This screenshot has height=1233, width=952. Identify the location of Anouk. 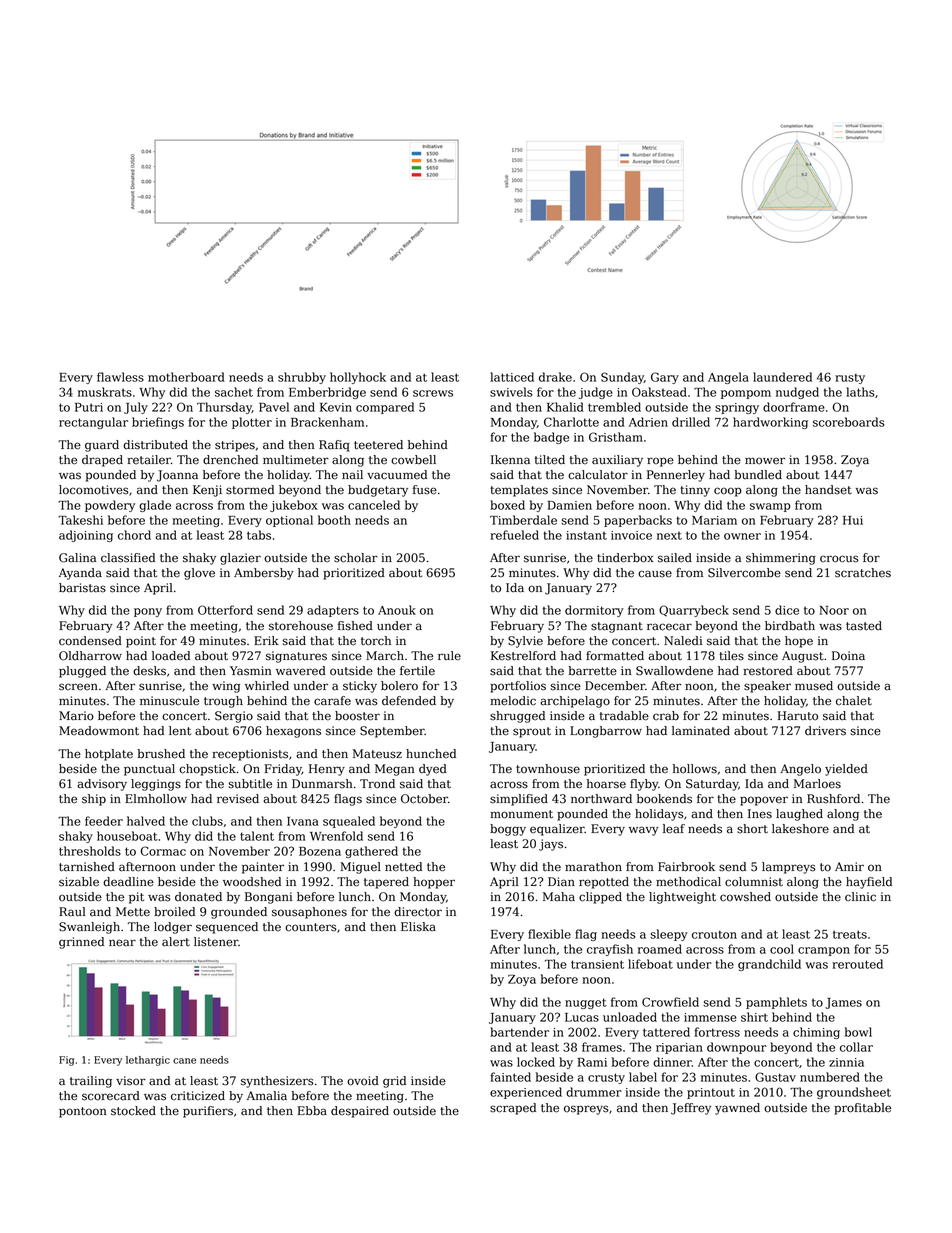
(397, 610).
